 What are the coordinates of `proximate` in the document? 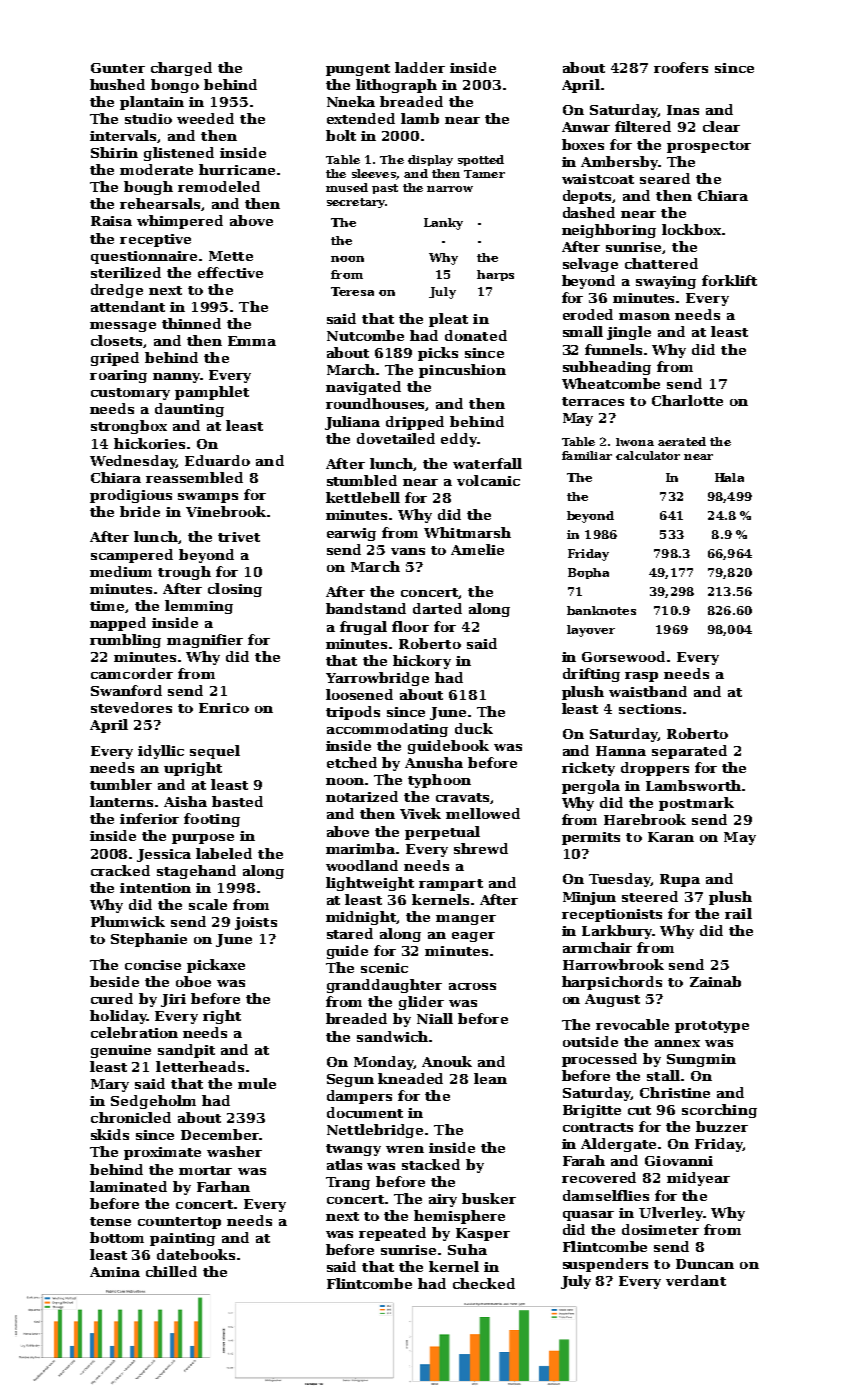 It's located at (162, 1153).
